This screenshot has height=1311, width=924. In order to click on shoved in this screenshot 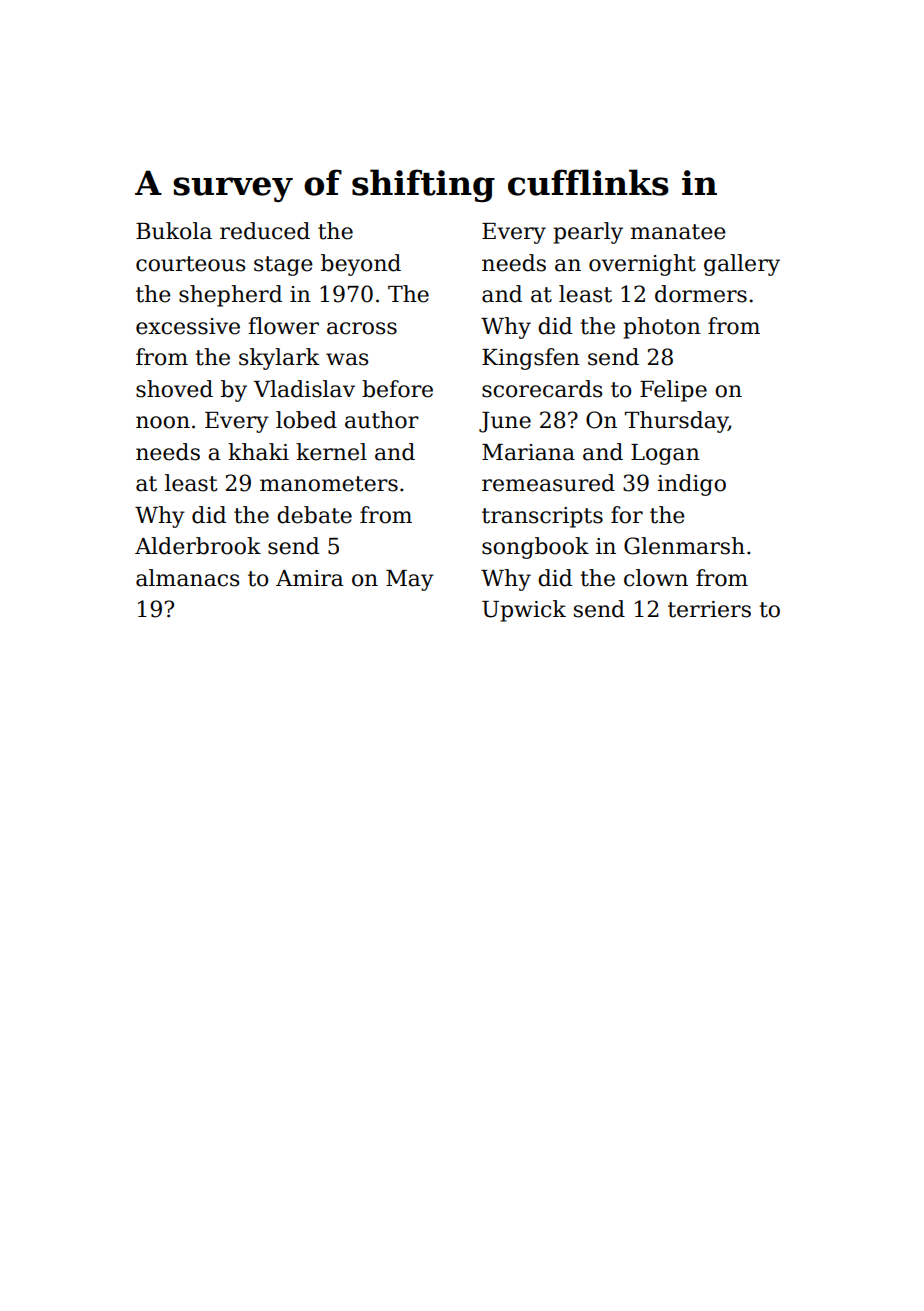, I will do `click(174, 389)`.
